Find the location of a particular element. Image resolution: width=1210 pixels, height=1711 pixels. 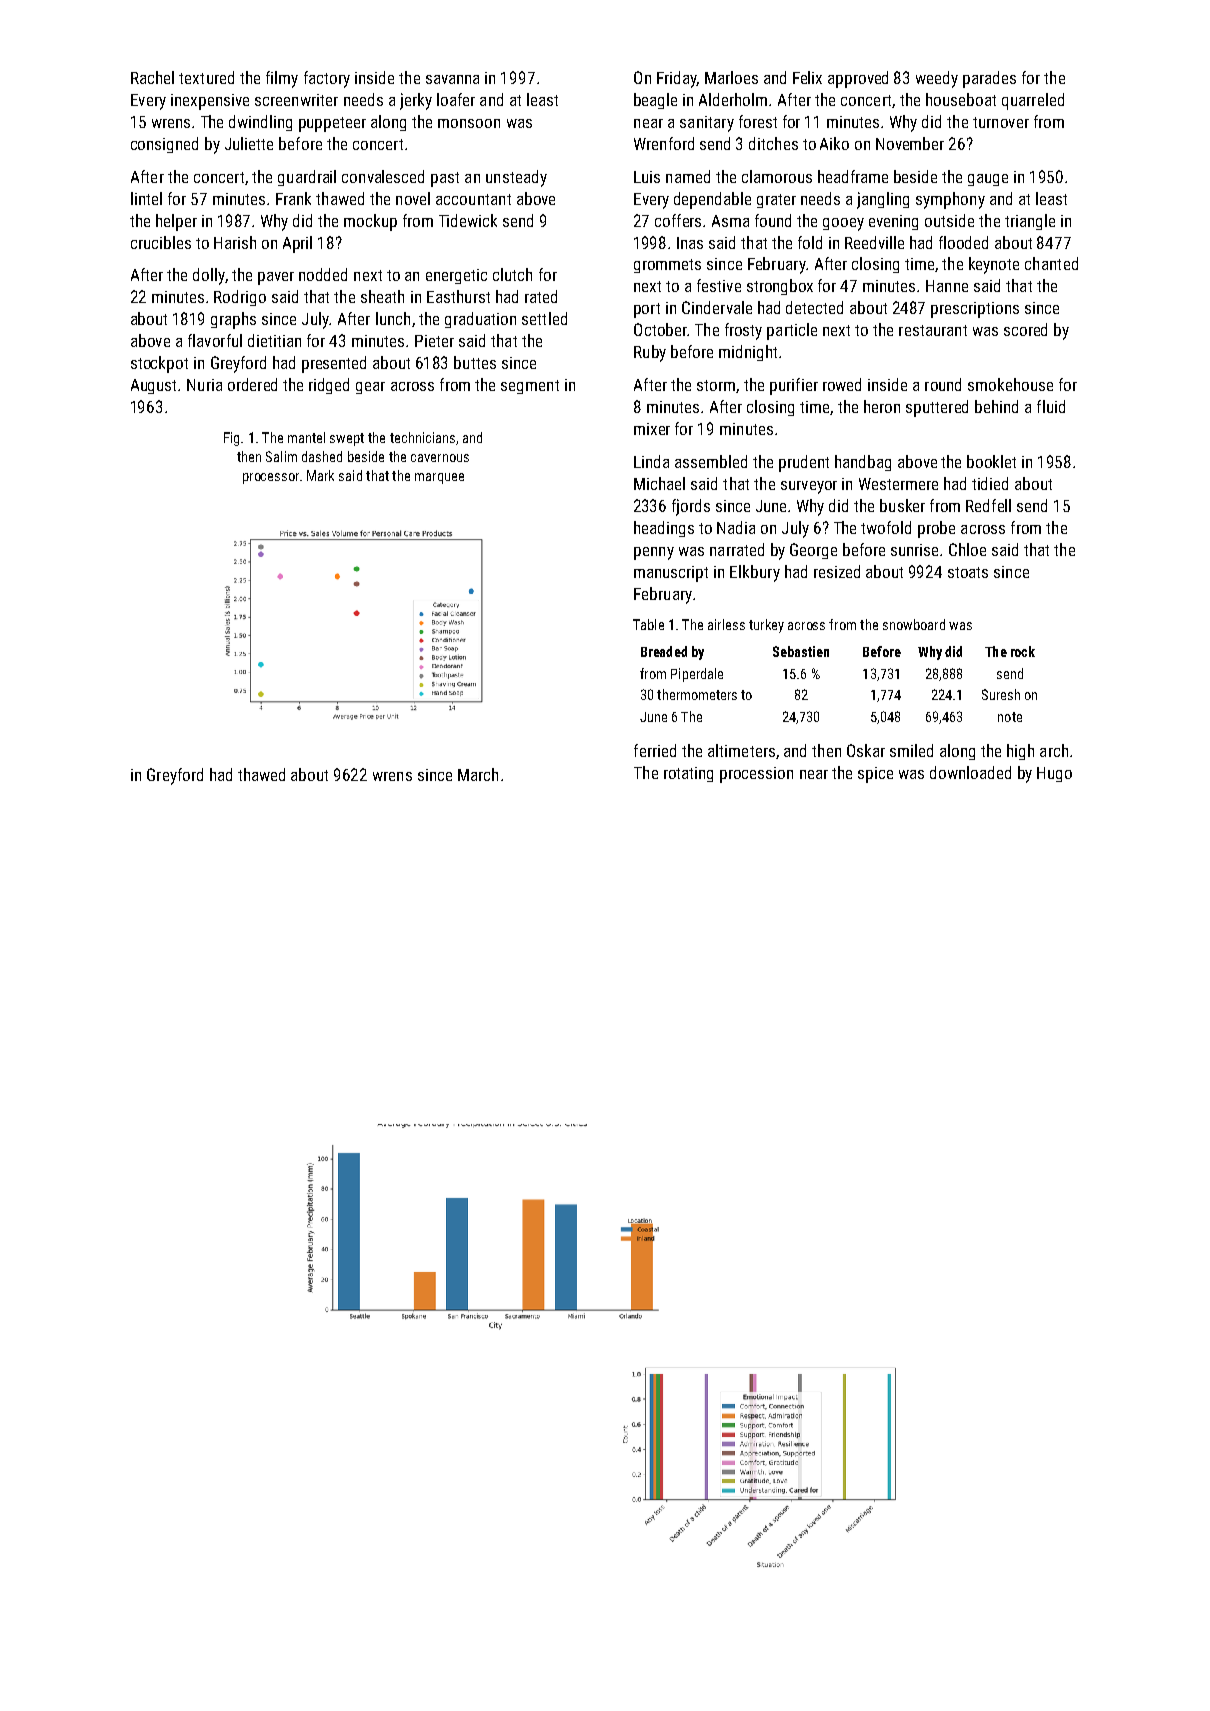

savanna is located at coordinates (452, 79).
